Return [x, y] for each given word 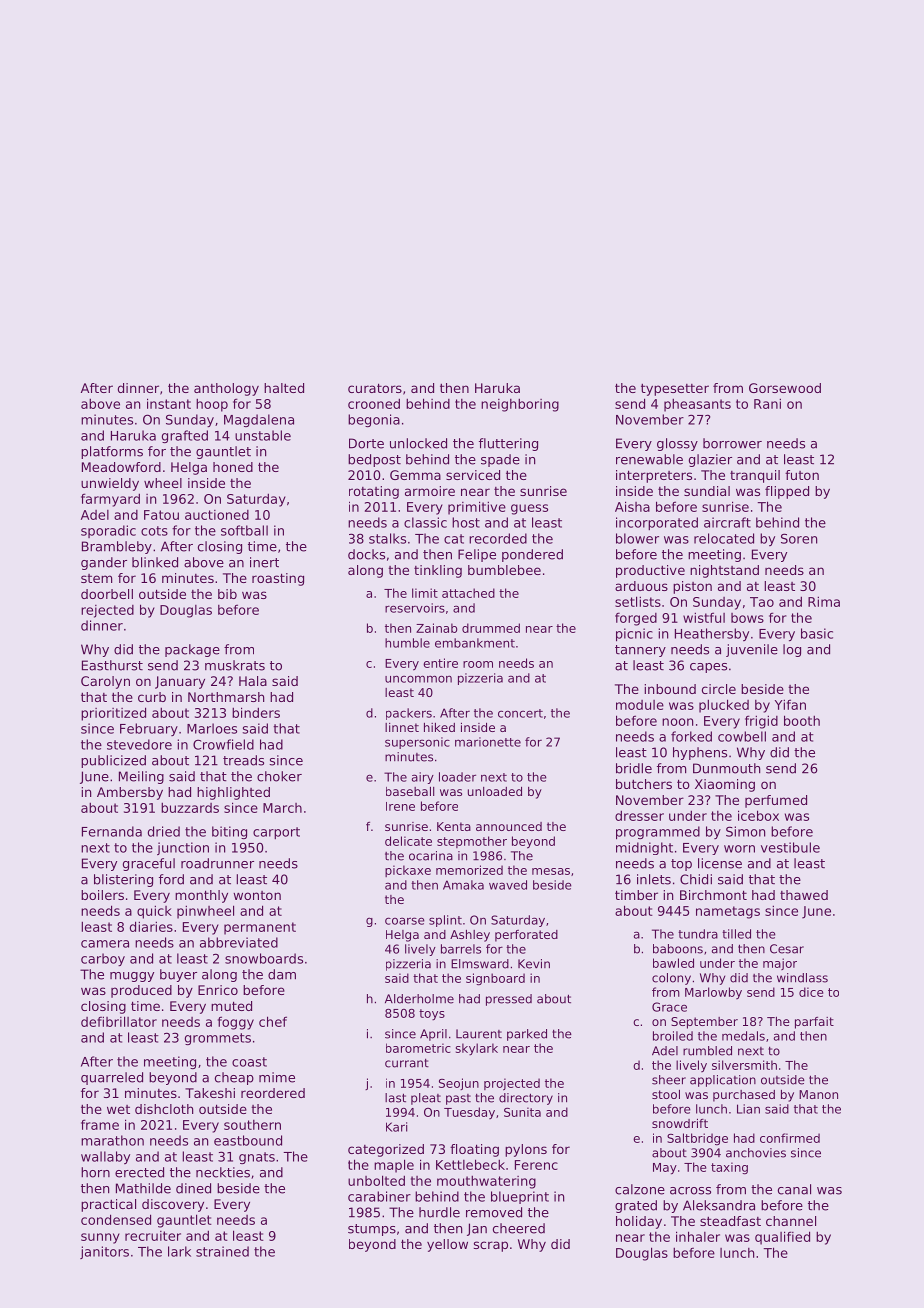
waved [508, 885]
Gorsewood [785, 388]
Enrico [218, 990]
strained [222, 1251]
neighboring [520, 405]
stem [96, 578]
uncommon [418, 679]
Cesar [787, 949]
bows [747, 618]
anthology [226, 389]
